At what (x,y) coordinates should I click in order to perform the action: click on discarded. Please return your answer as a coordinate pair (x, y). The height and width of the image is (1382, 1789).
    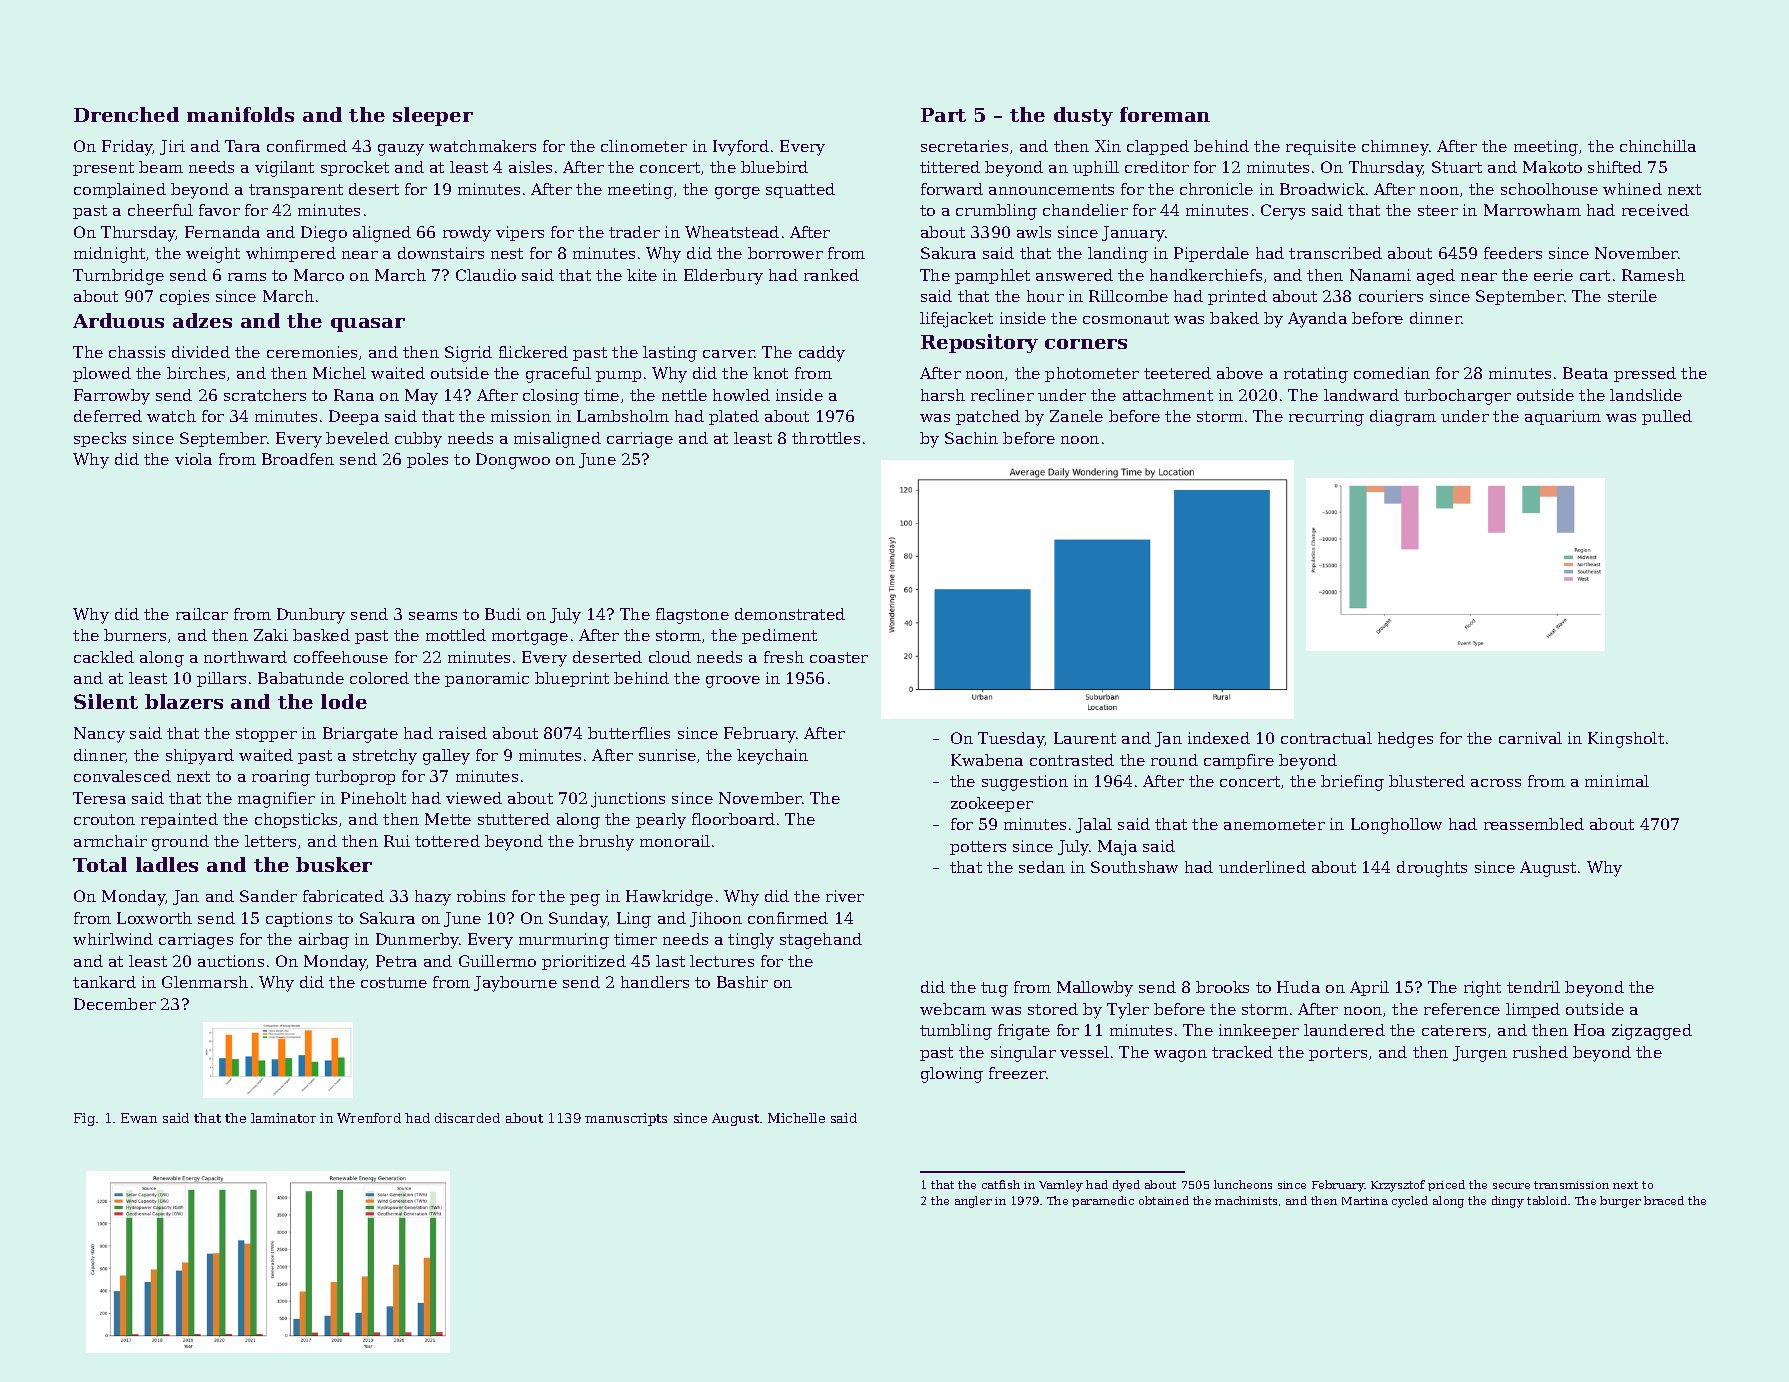
    Looking at the image, I should click on (467, 1118).
